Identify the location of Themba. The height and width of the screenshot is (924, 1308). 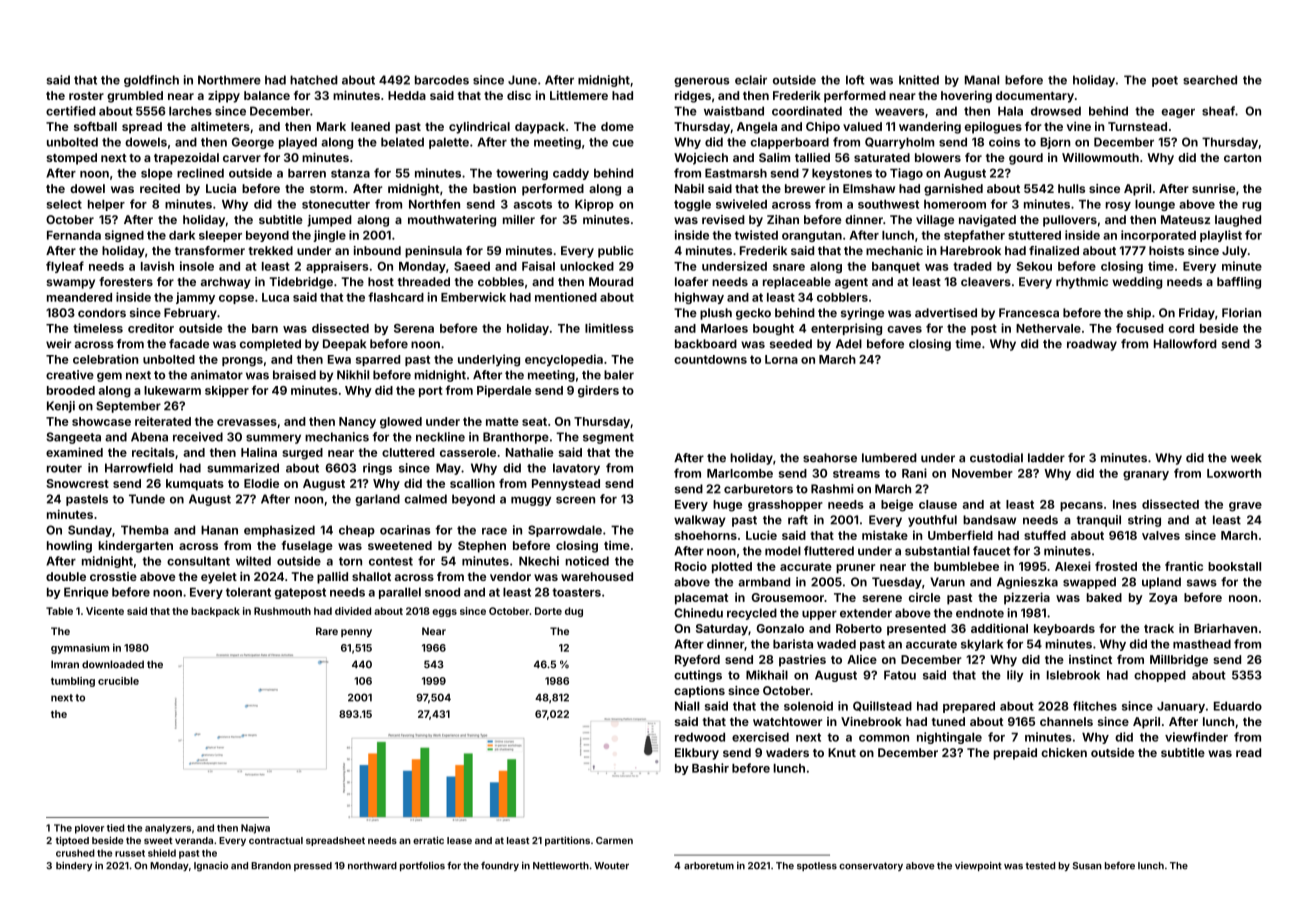
(144, 530).
